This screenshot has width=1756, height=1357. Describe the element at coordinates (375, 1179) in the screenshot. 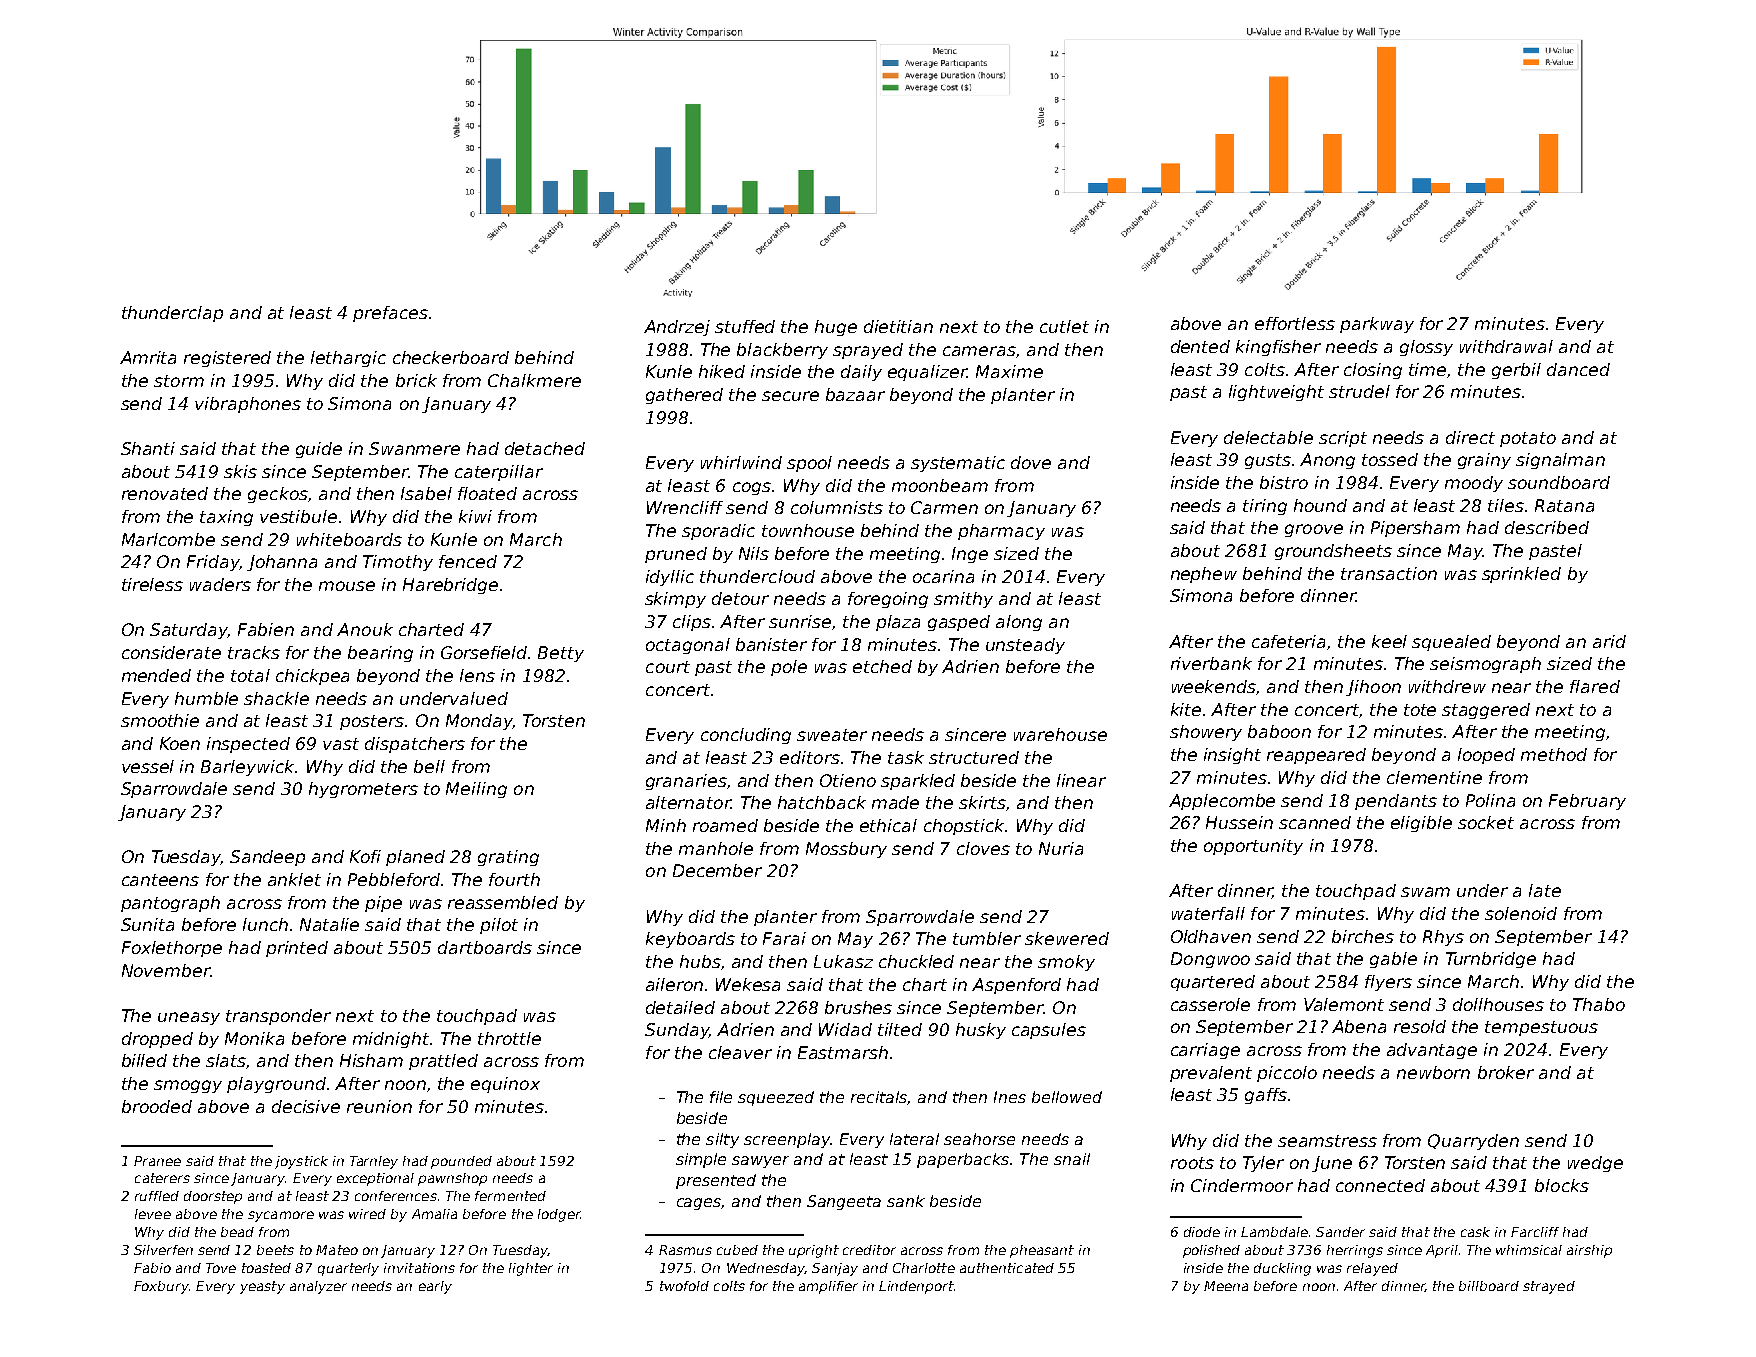

I see `exceptional` at that location.
